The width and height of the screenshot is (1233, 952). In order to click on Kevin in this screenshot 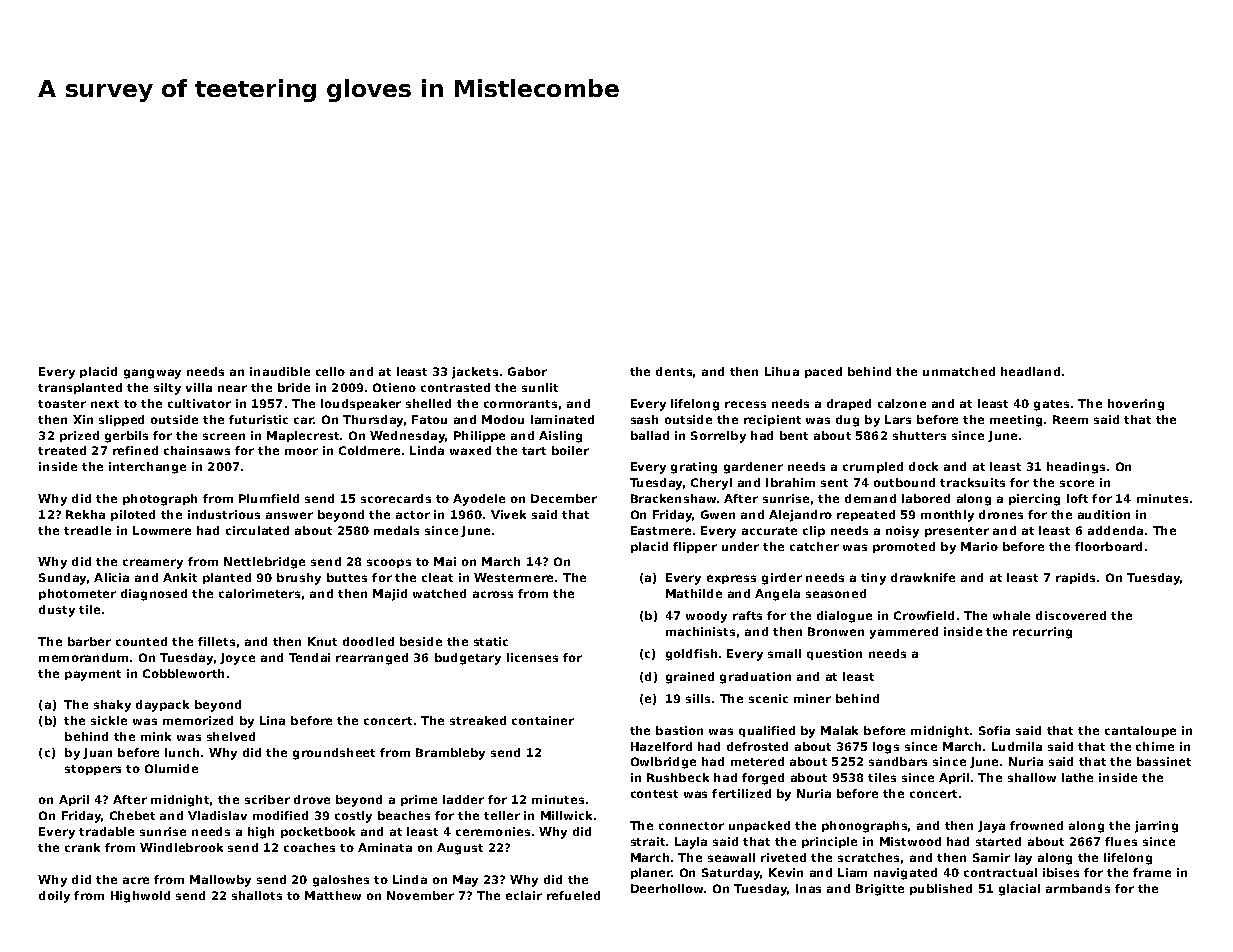, I will do `click(786, 872)`.
